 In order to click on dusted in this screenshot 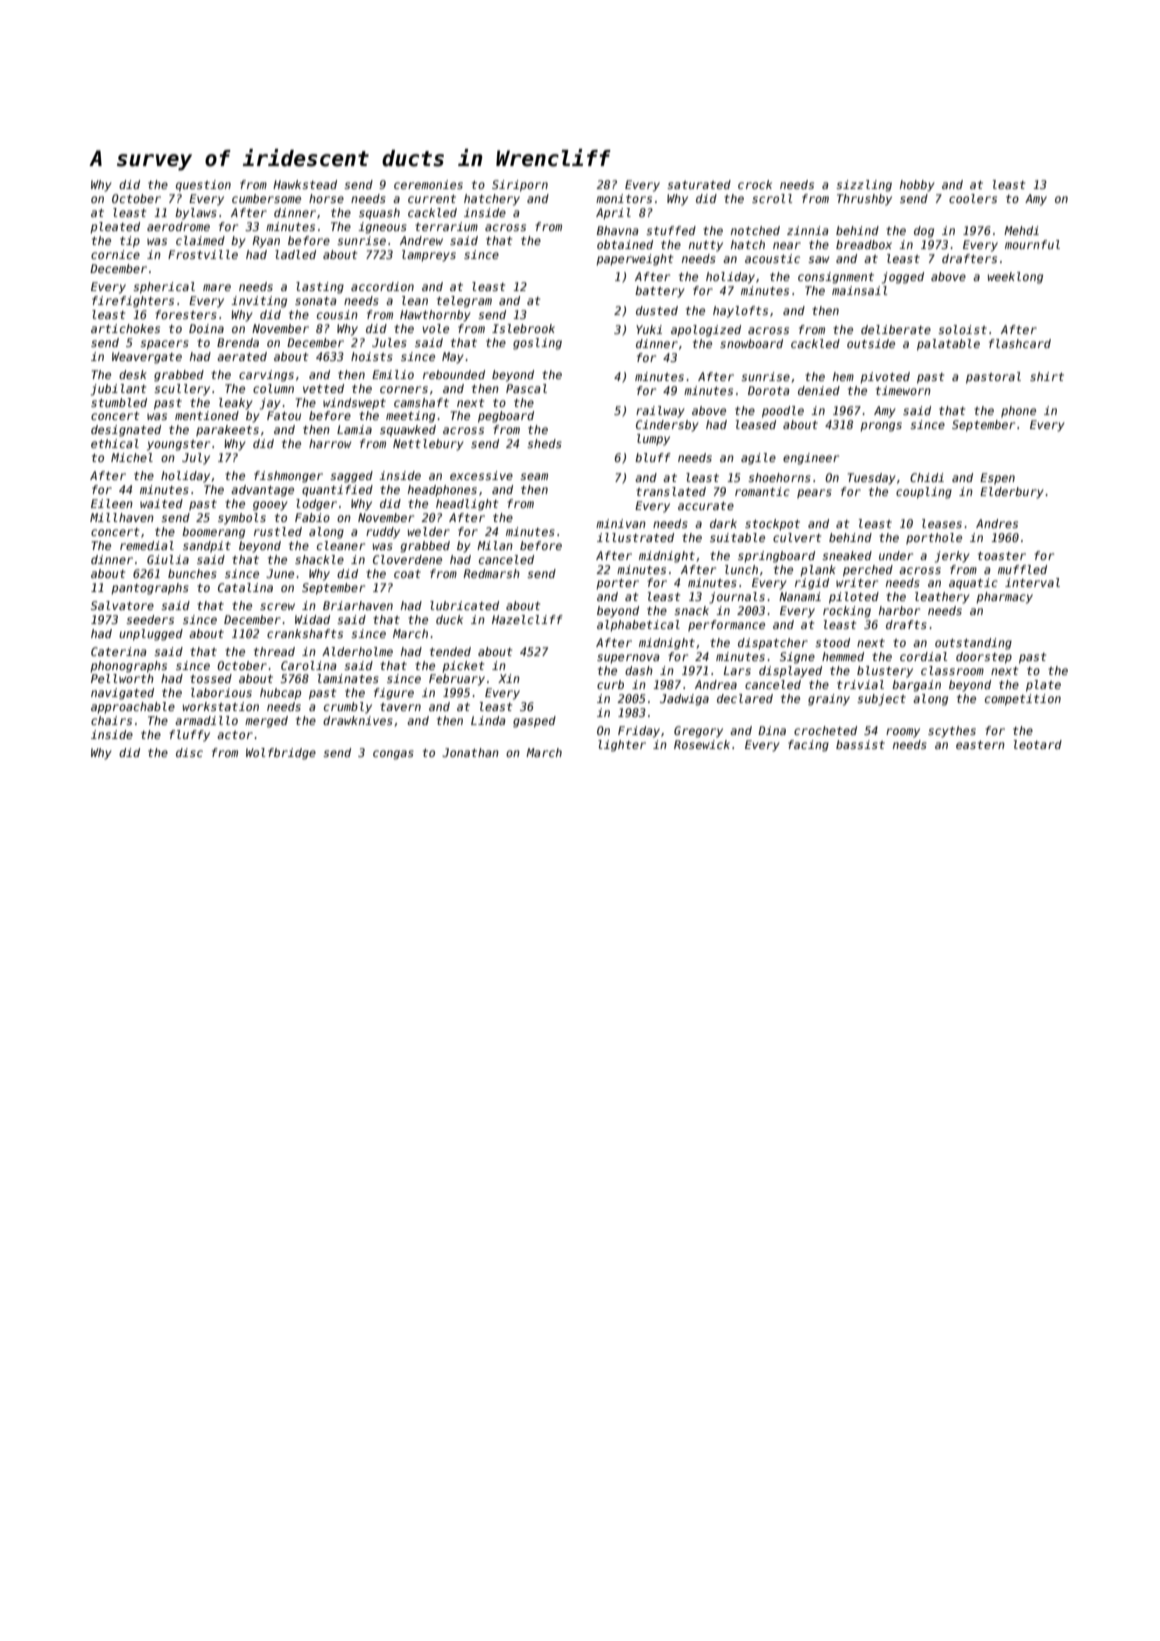, I will do `click(657, 310)`.
